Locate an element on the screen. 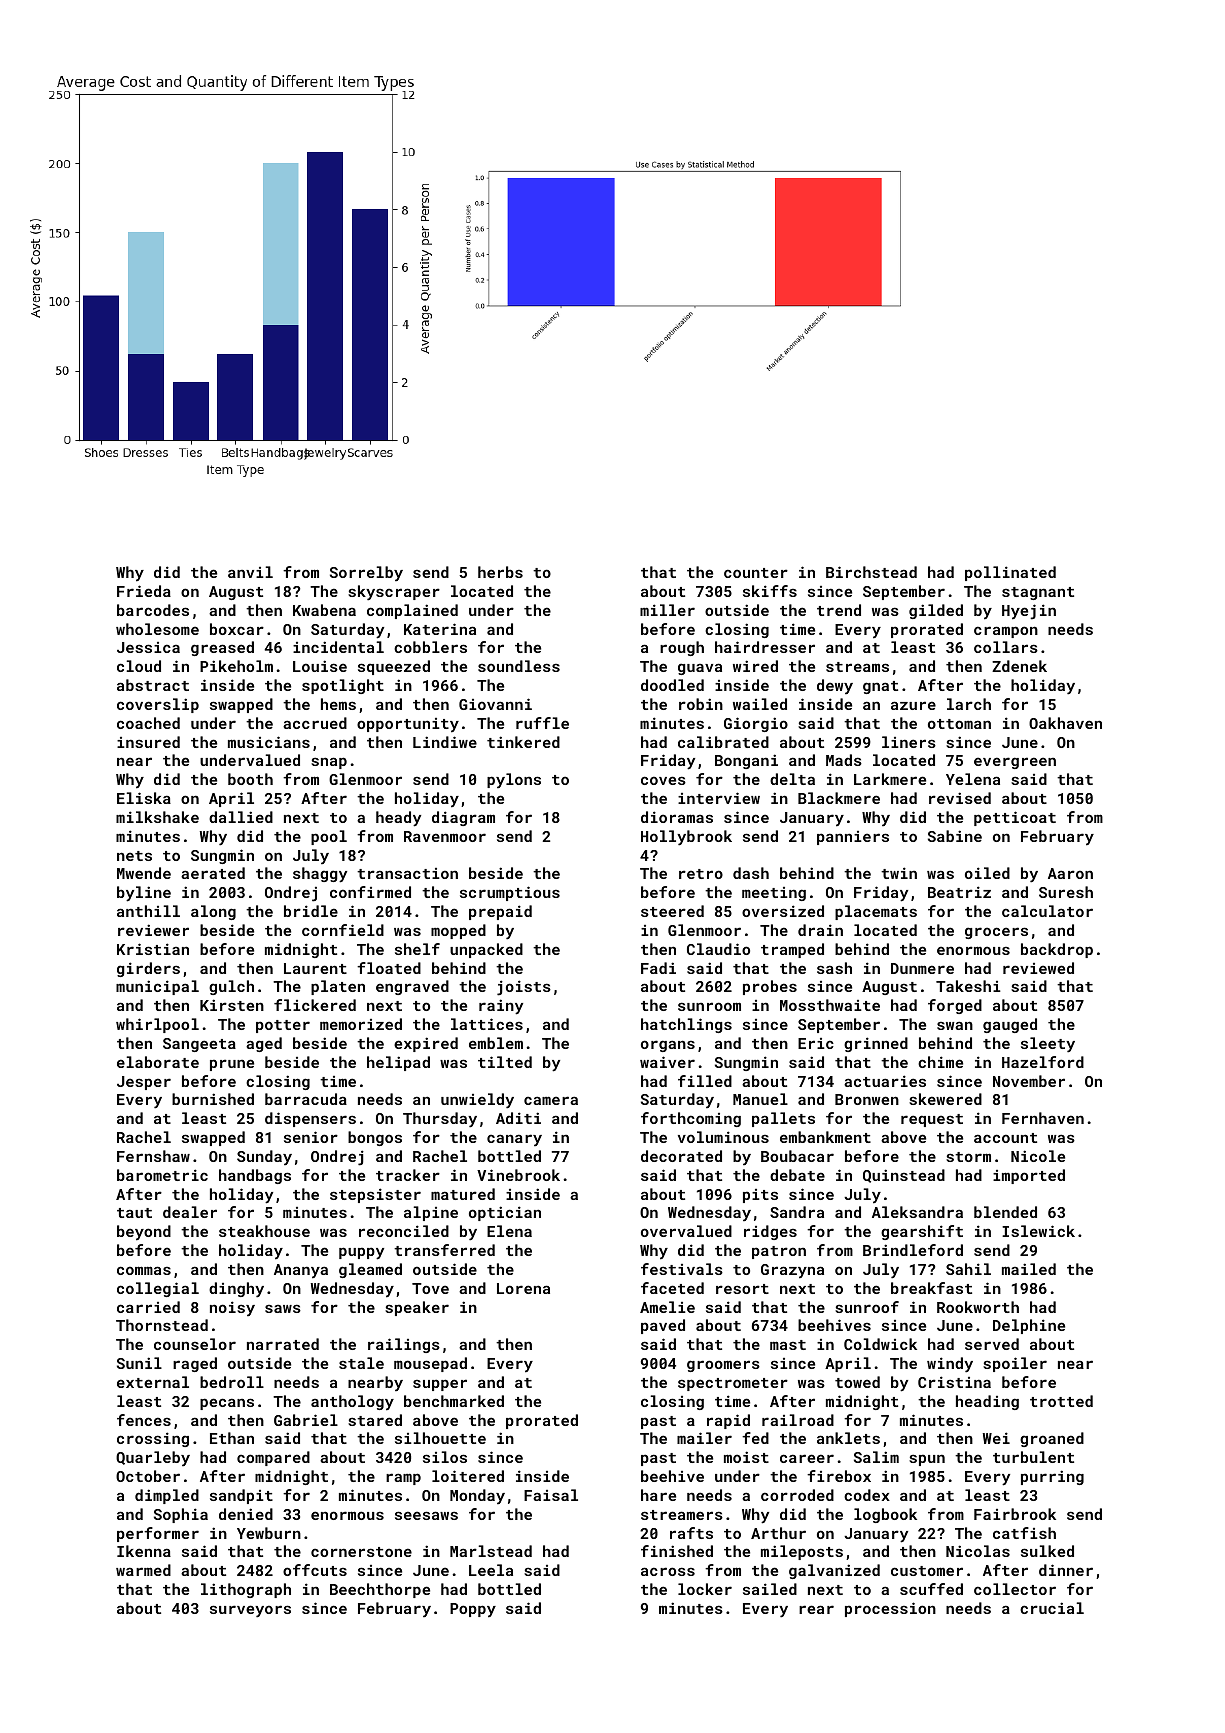  diagram is located at coordinates (463, 818).
